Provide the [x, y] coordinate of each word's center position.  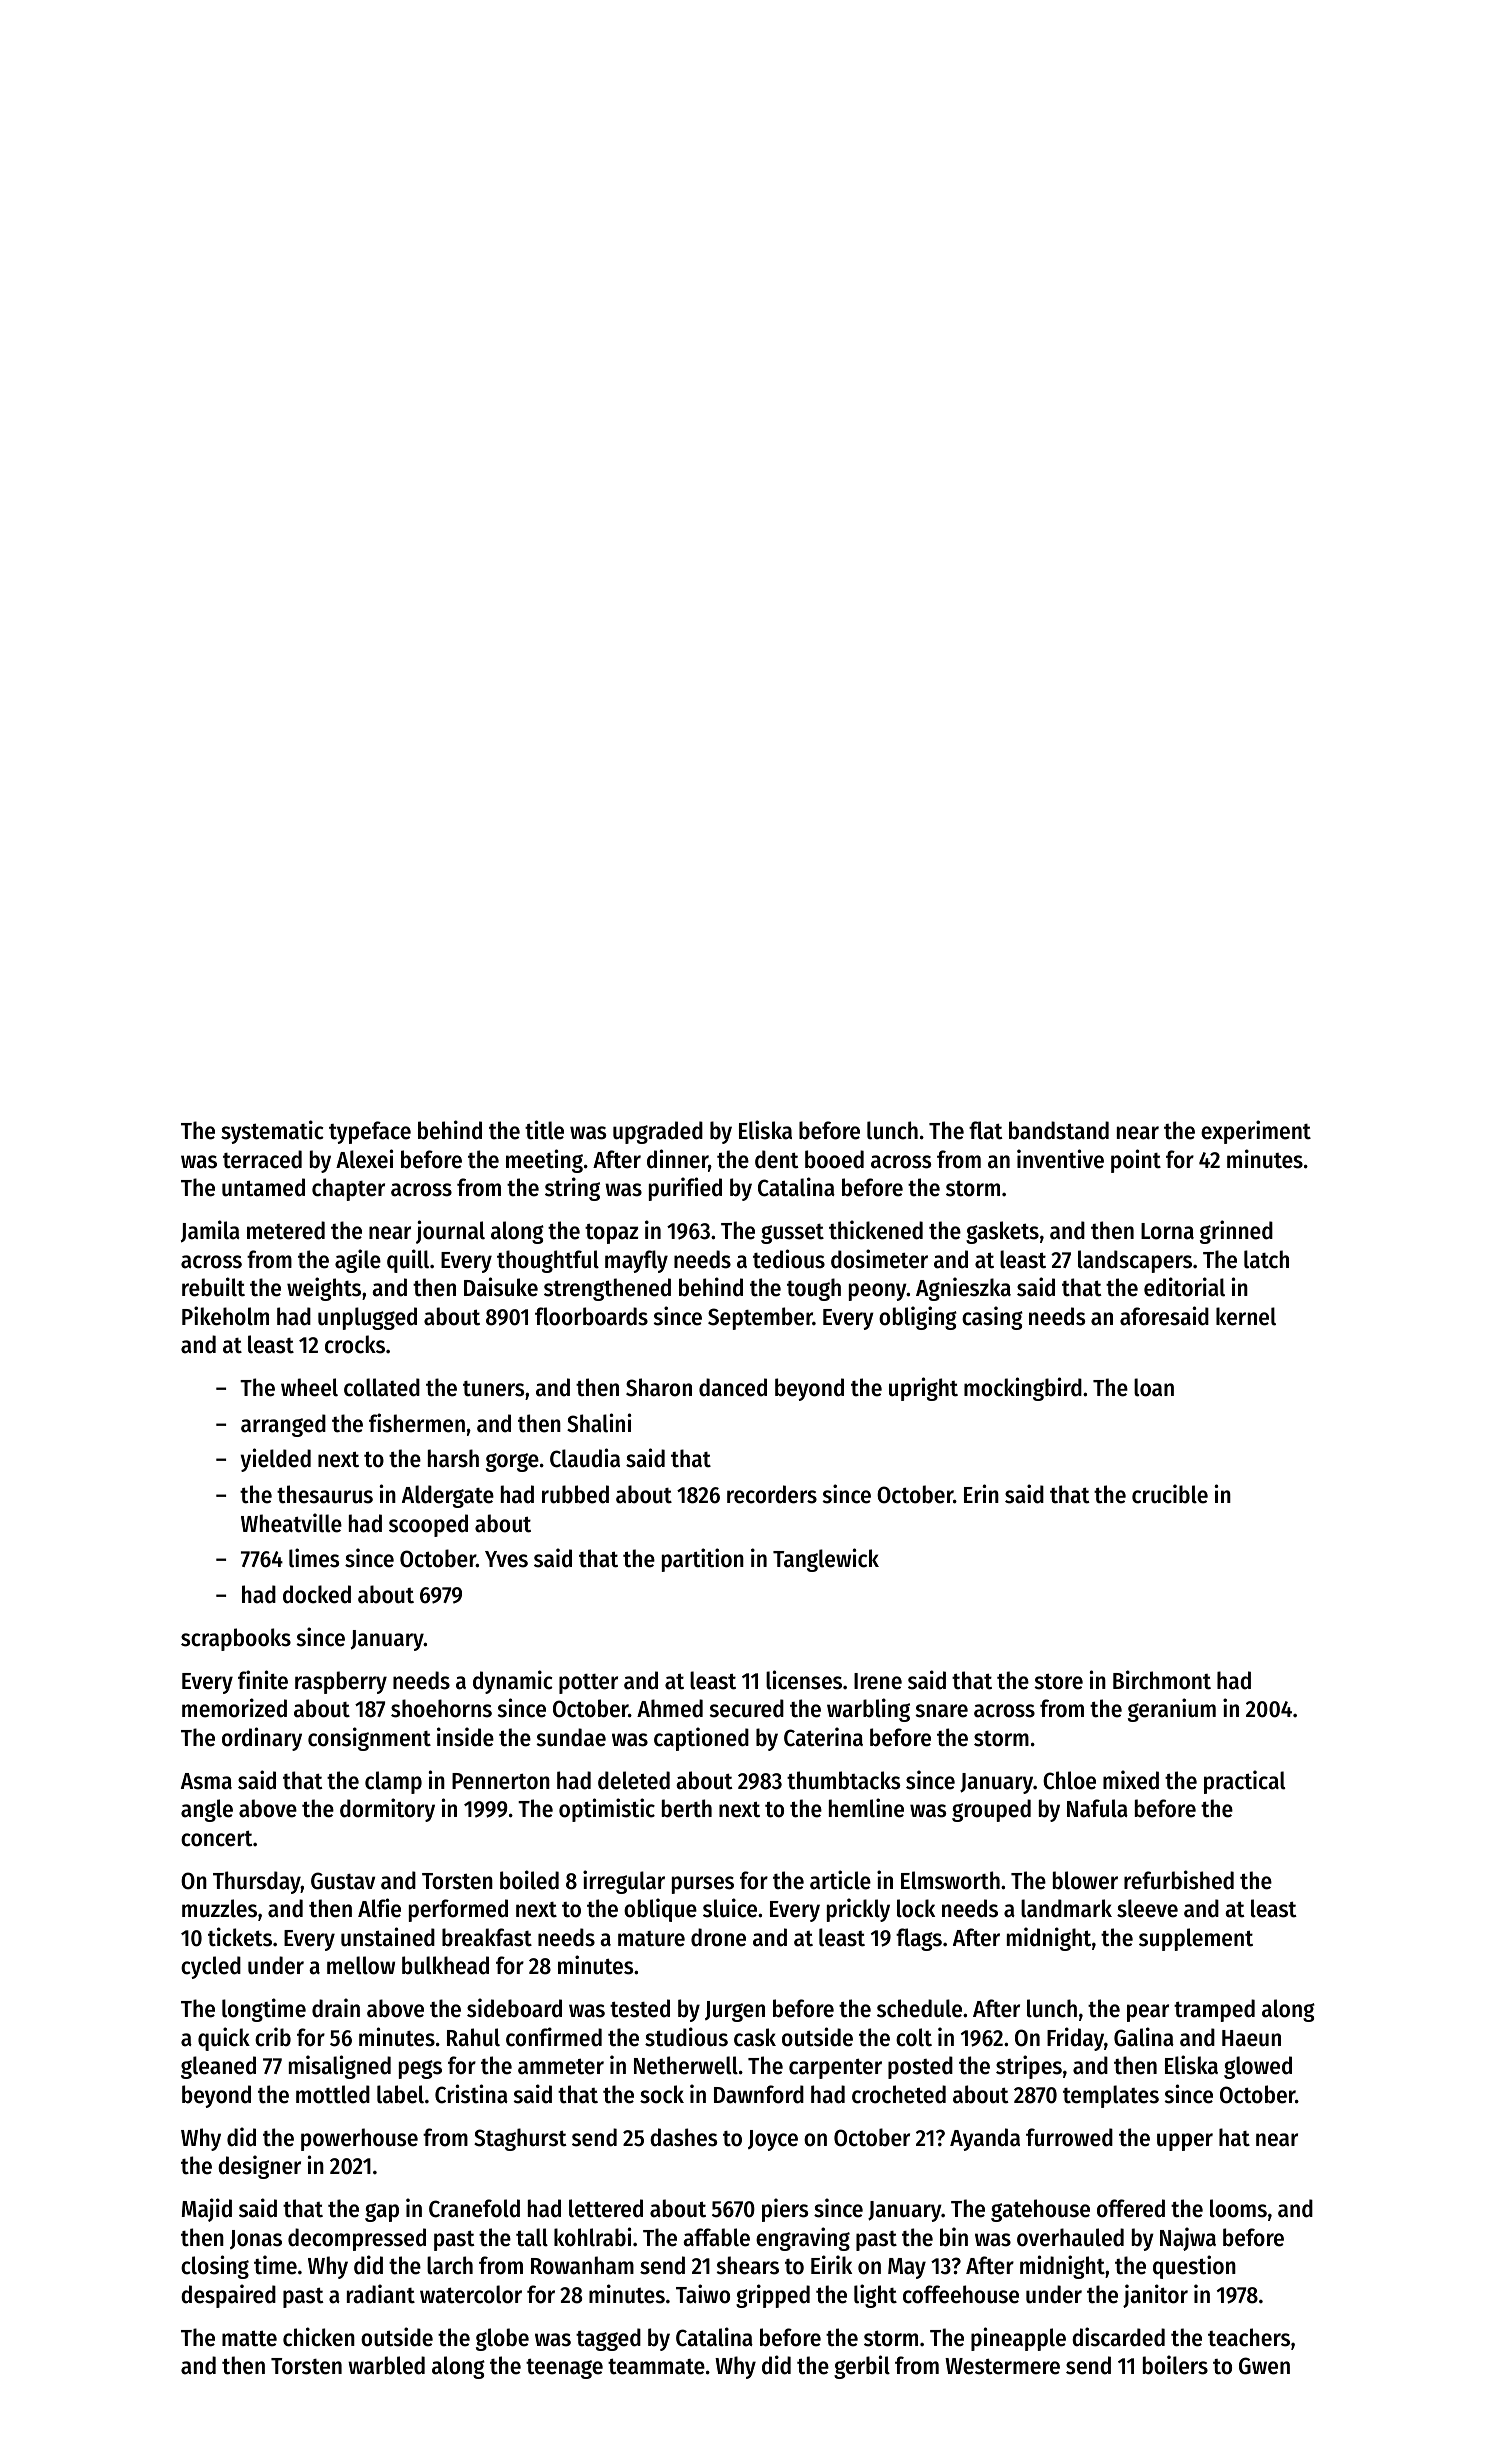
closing [215, 2267]
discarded [1118, 2337]
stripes [1029, 2067]
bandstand [1059, 1130]
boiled [529, 1880]
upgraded [658, 1132]
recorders [772, 1494]
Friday [1075, 2039]
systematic [272, 1132]
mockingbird [1023, 1389]
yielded [276, 1460]
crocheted [899, 2094]
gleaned [218, 2067]
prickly [858, 1910]
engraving [803, 2239]
